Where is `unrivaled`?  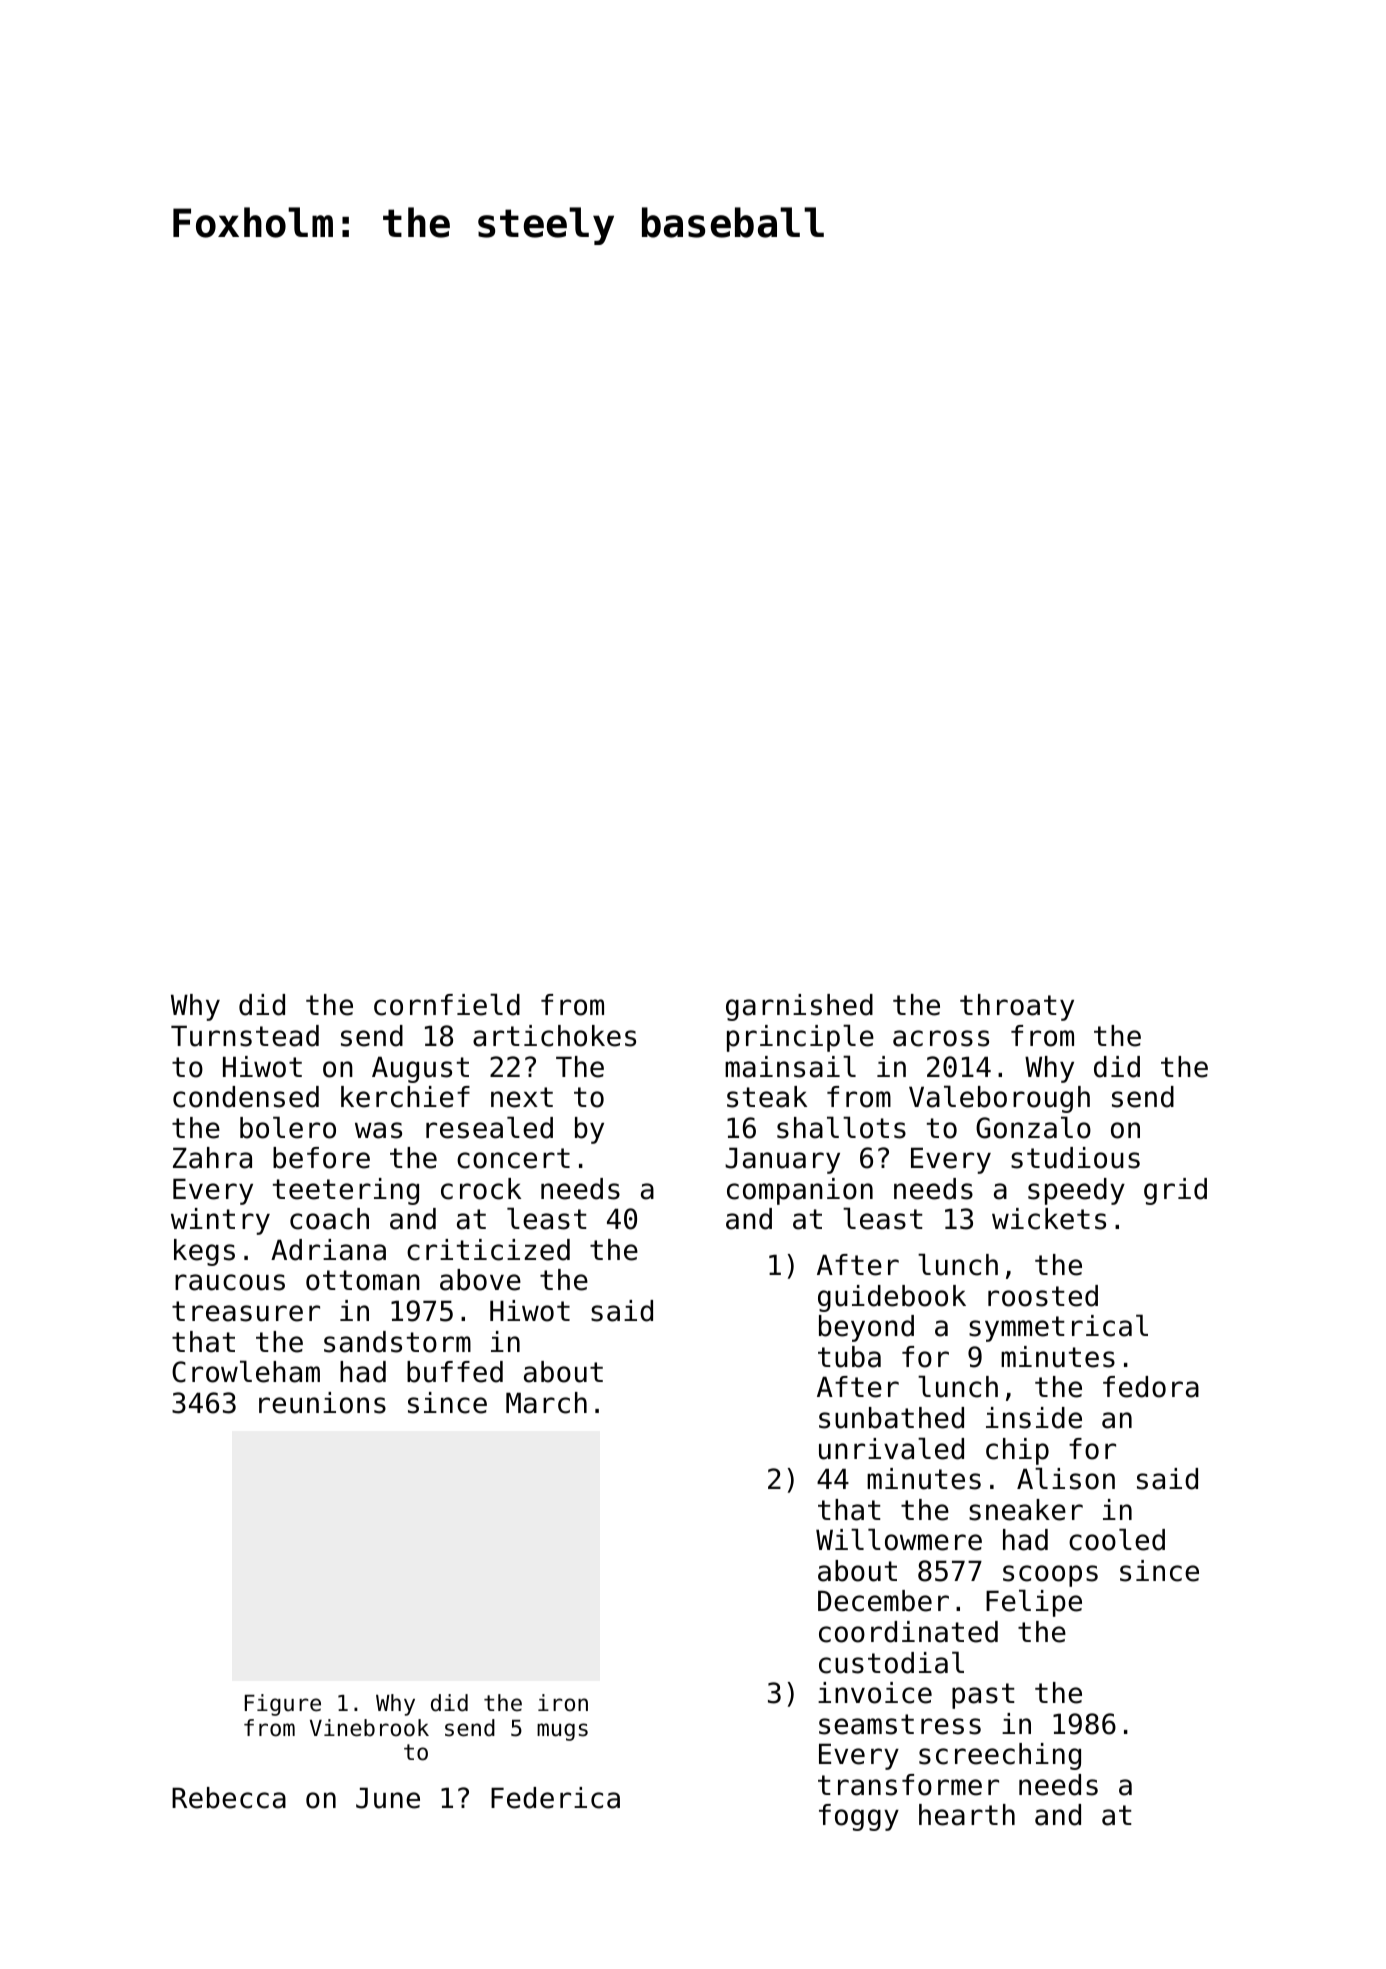 unrivaled is located at coordinates (891, 1448).
